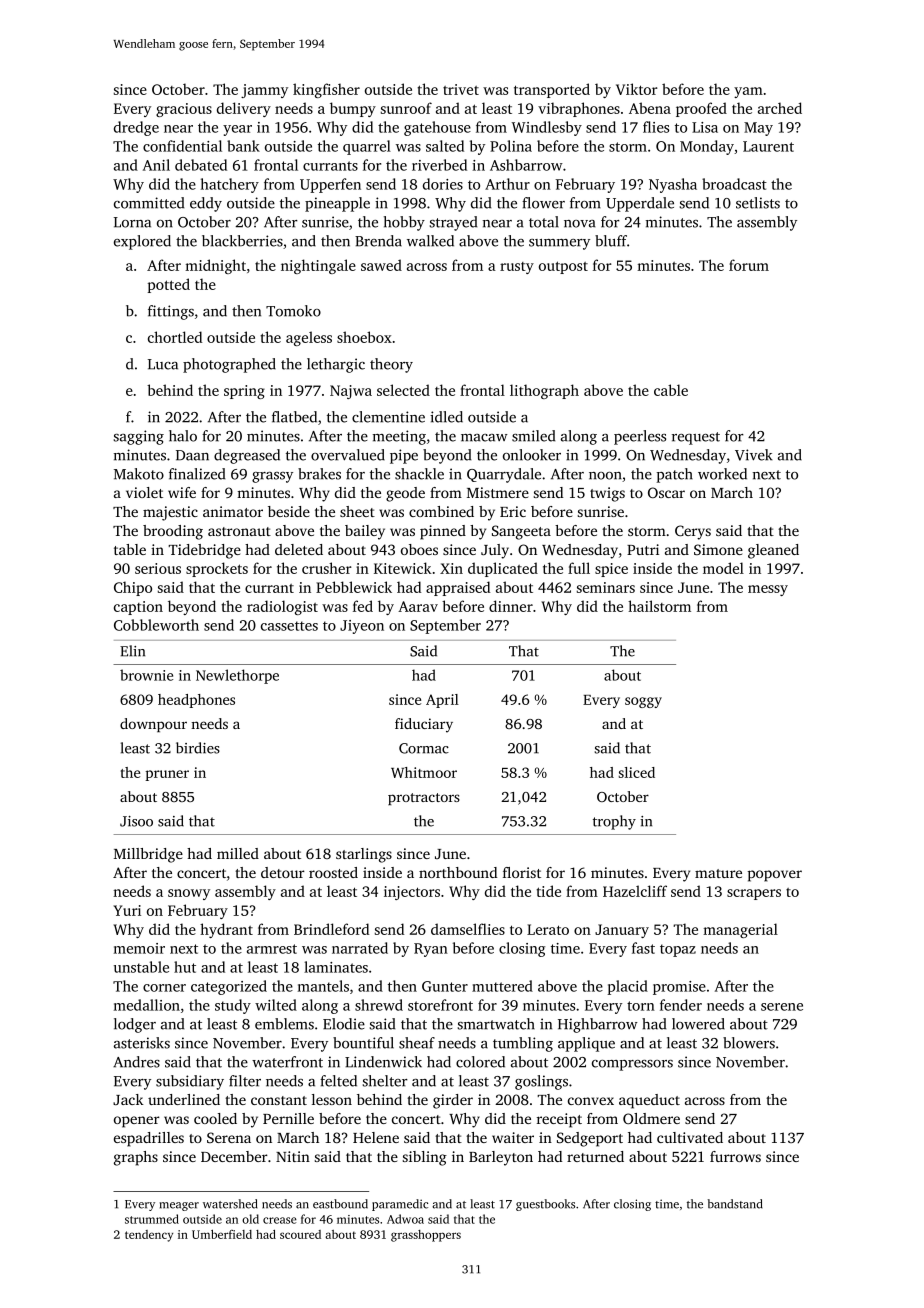 The height and width of the screenshot is (1308, 924). I want to click on grasshoppers, so click(426, 1236).
